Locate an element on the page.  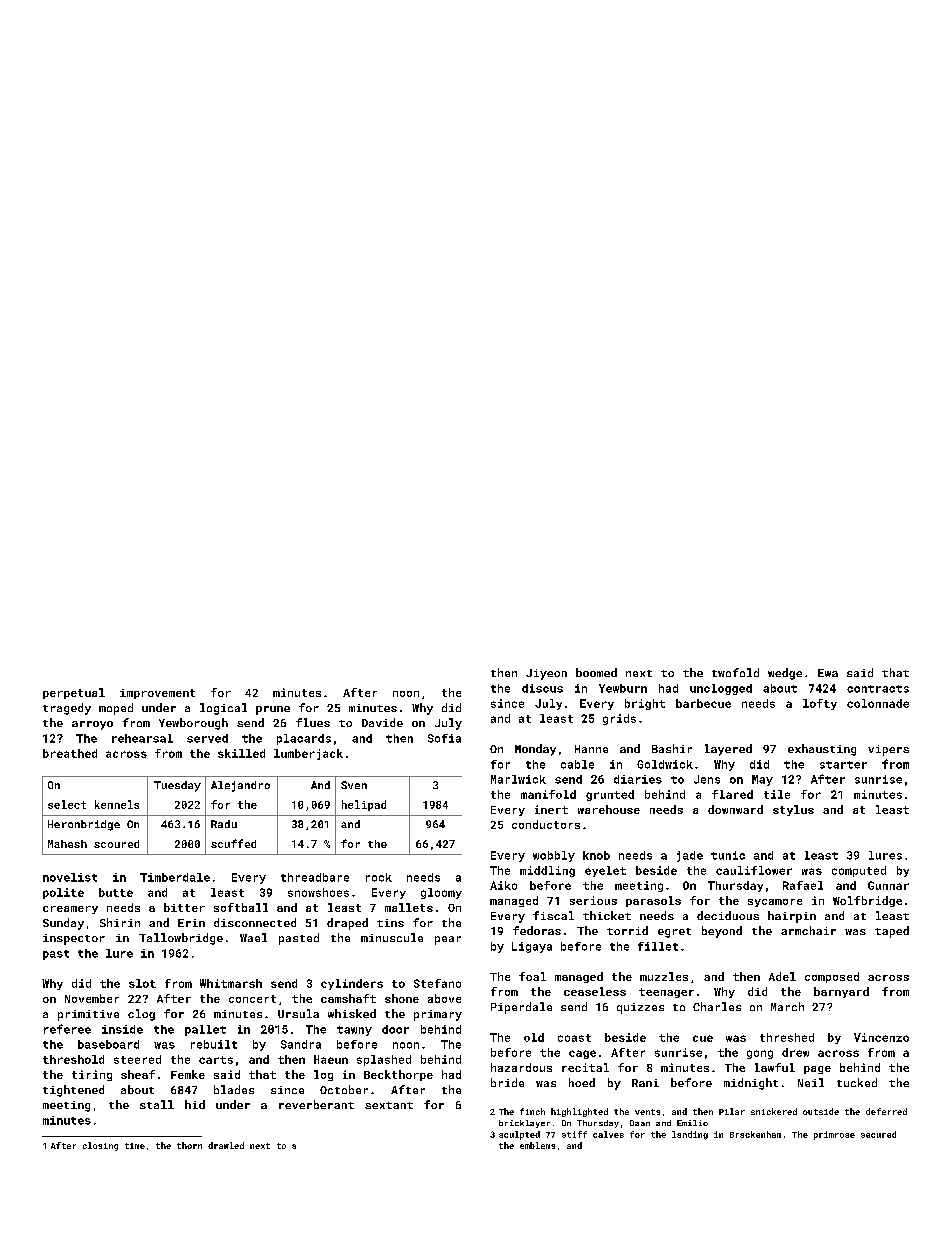
Sofia is located at coordinates (444, 738).
